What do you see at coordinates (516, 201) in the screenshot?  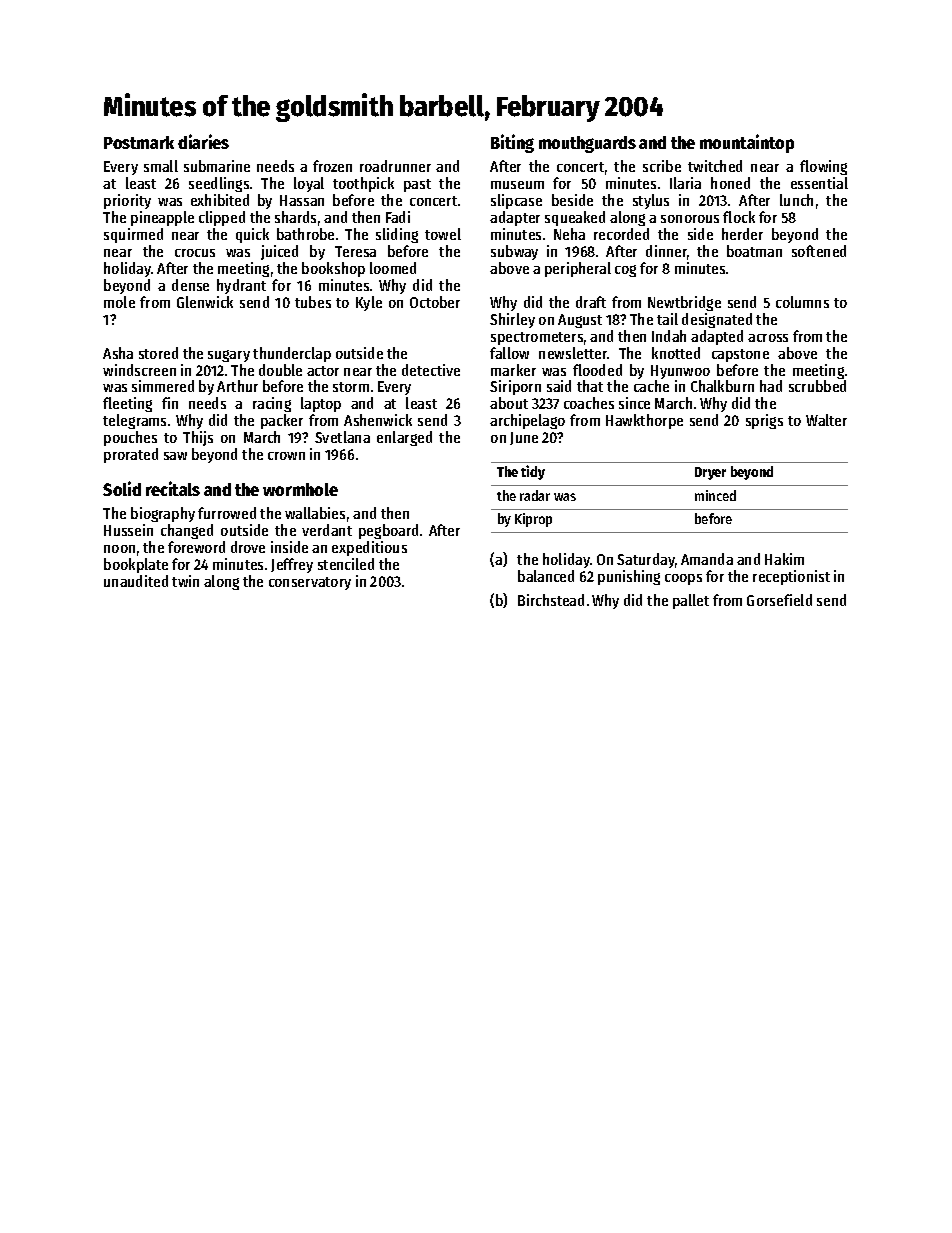 I see `slipcase` at bounding box center [516, 201].
